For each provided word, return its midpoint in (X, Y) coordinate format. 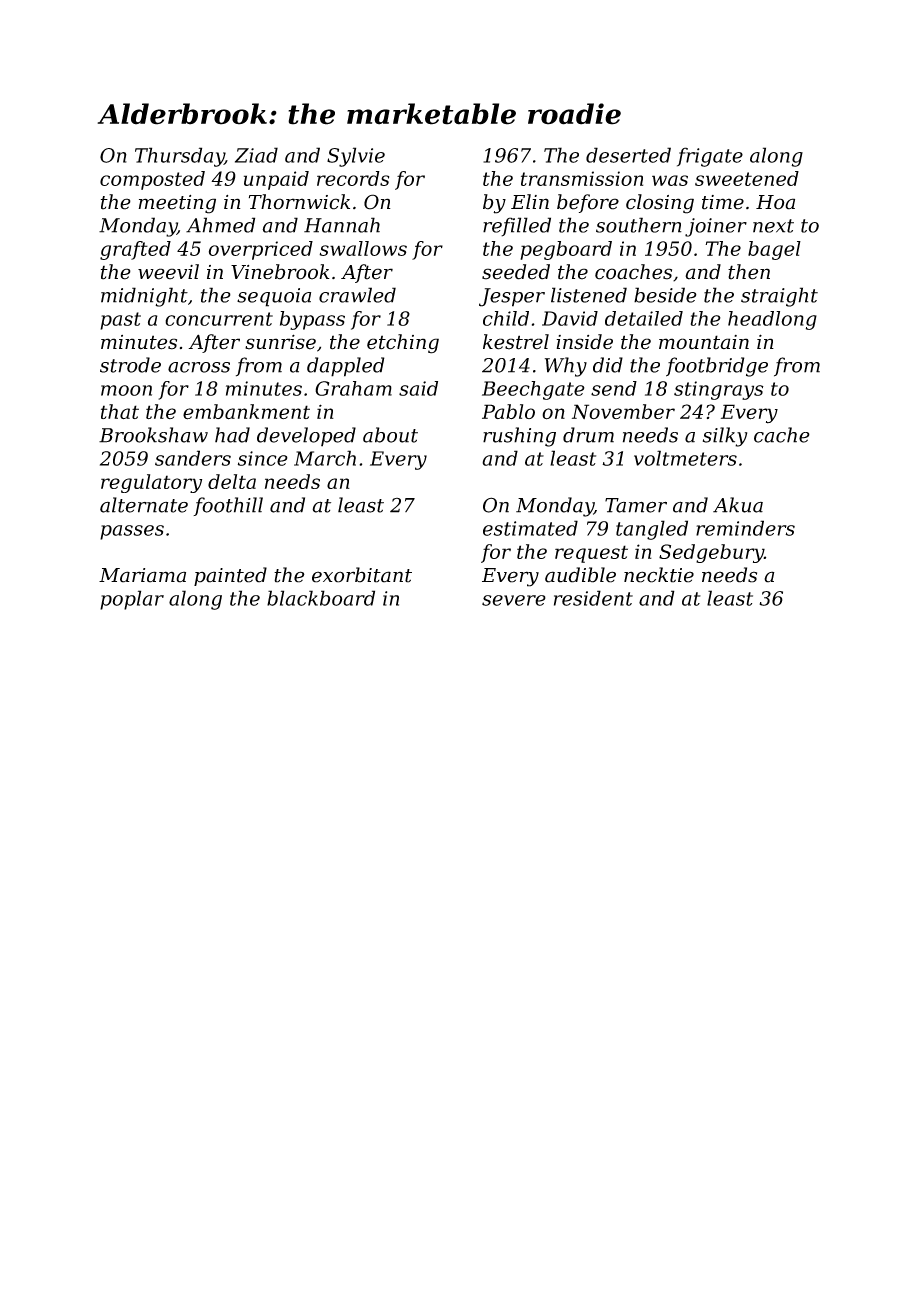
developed (306, 437)
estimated (530, 528)
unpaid (276, 180)
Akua (738, 505)
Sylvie (356, 157)
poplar (132, 600)
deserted (628, 155)
